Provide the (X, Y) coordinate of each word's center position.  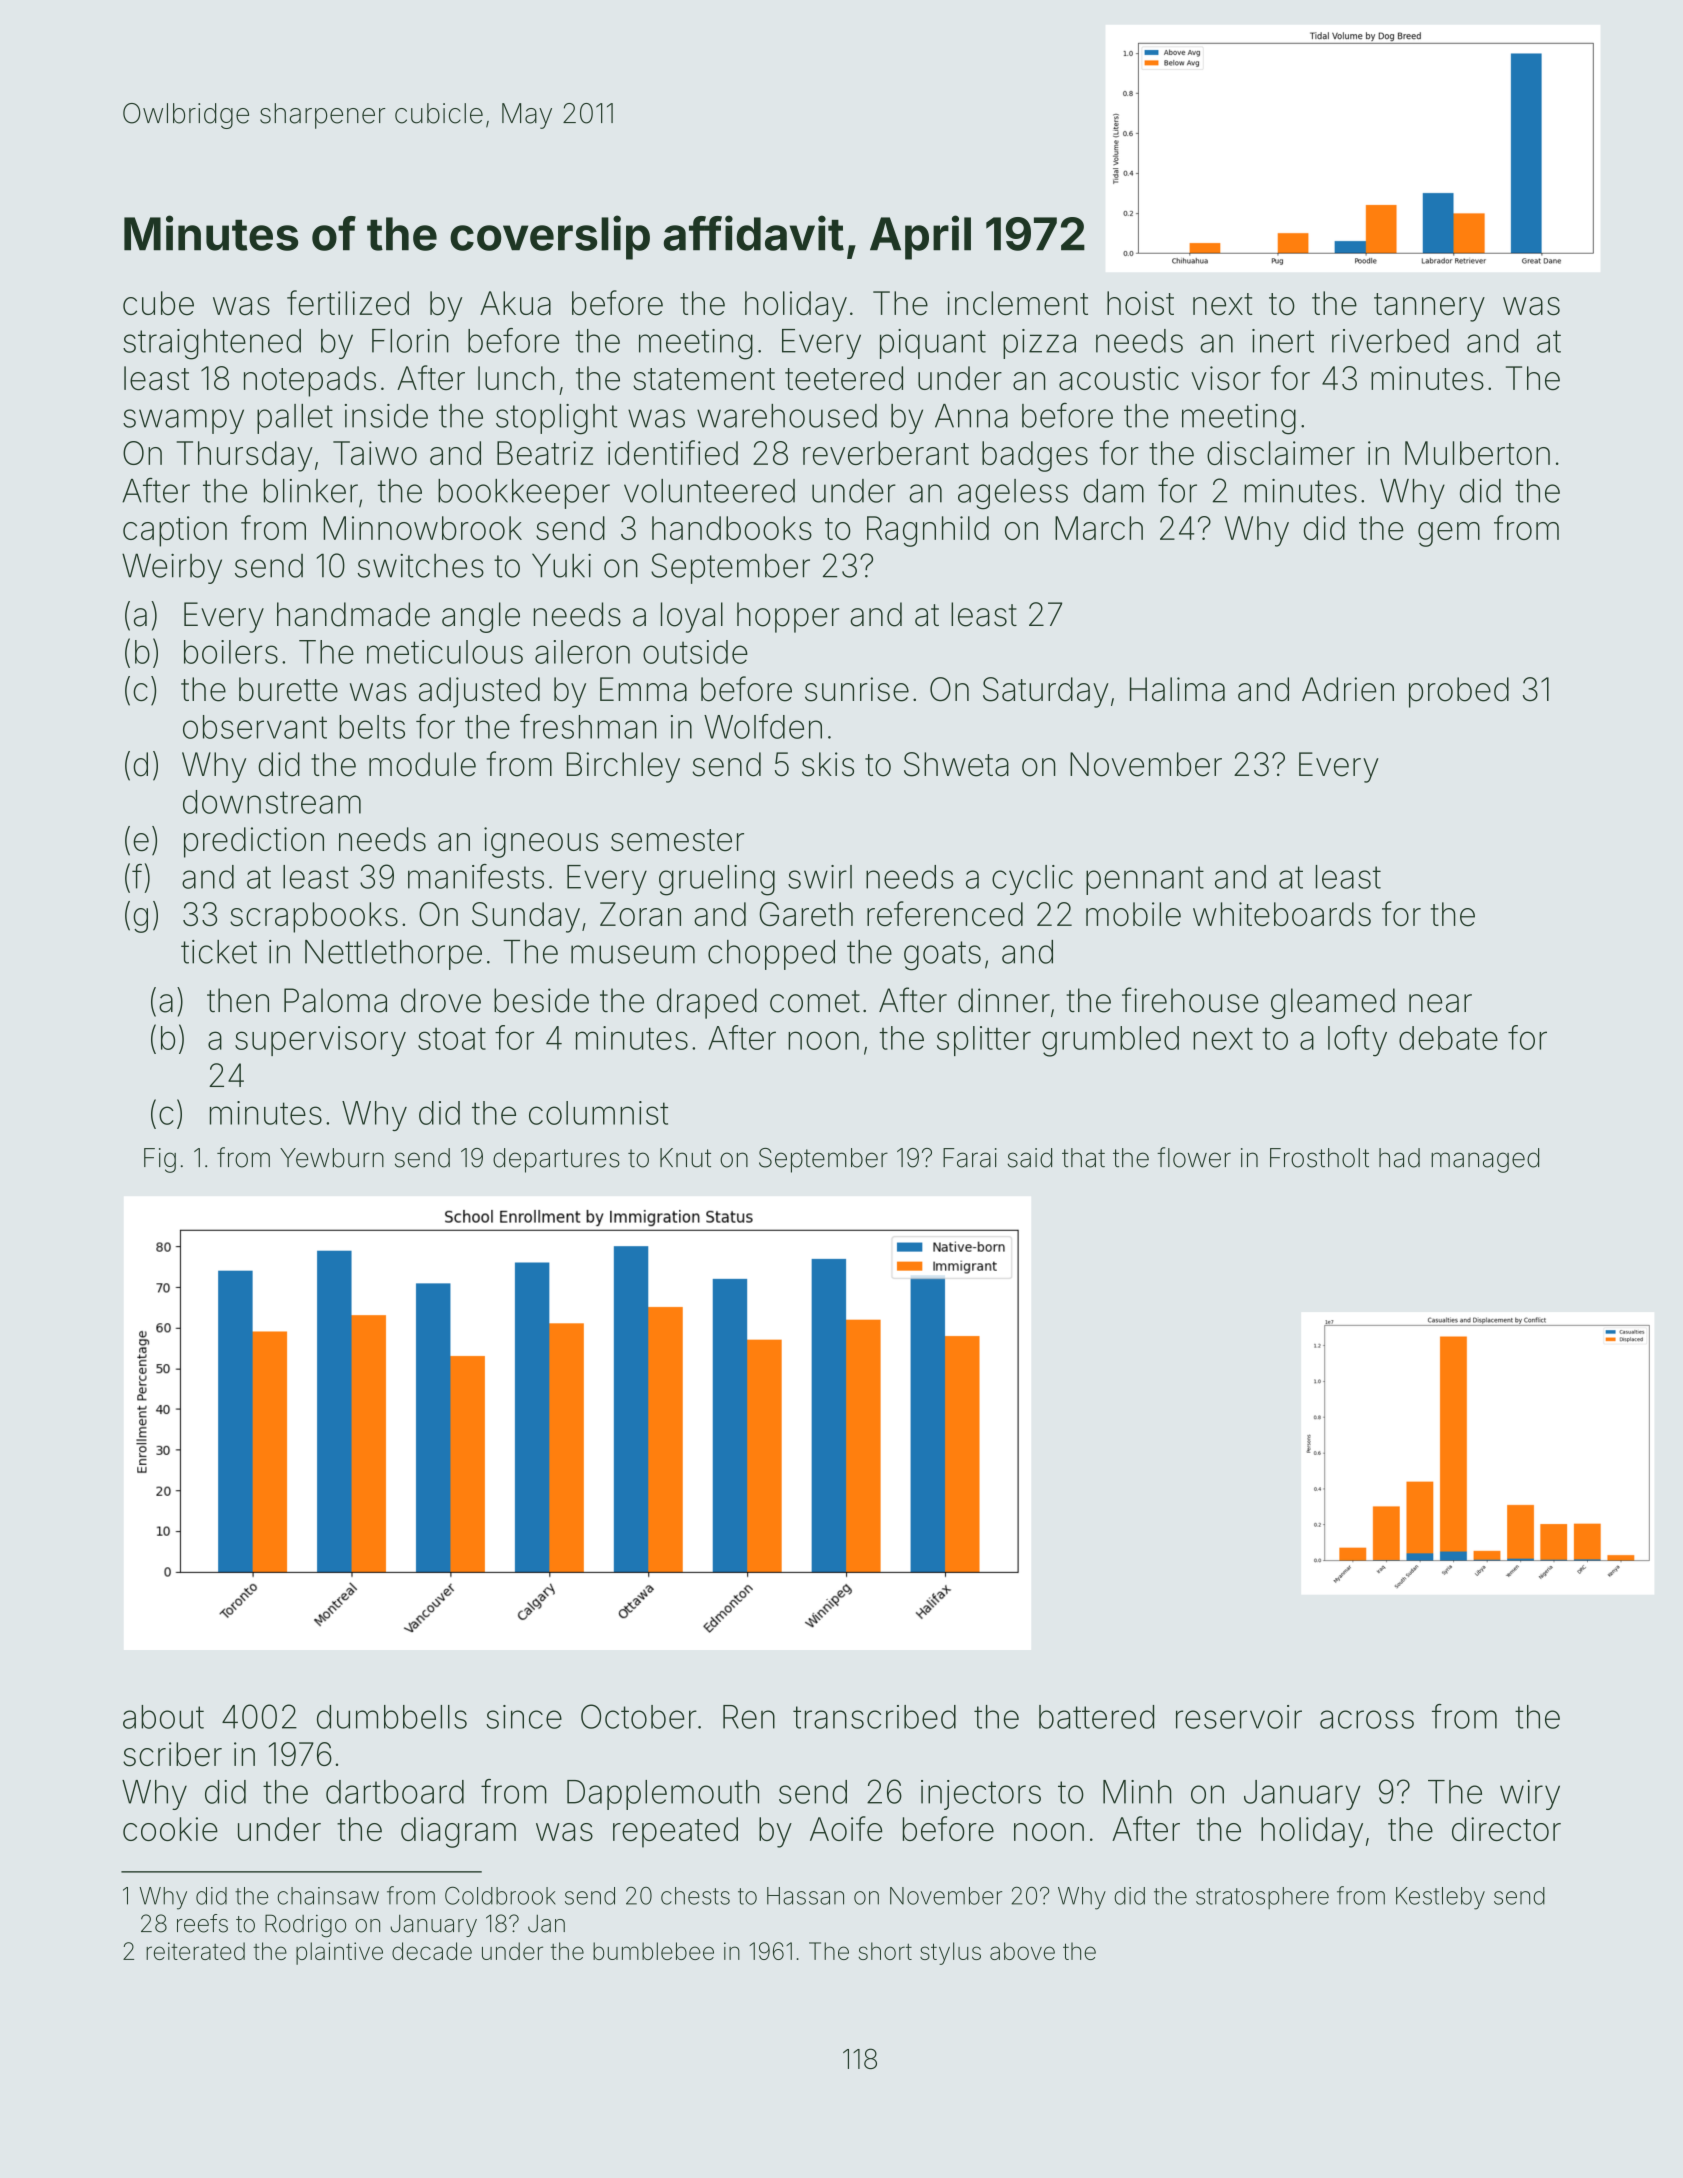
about (163, 1717)
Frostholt (1319, 1158)
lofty (1357, 1041)
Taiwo (375, 453)
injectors (981, 1795)
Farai (970, 1158)
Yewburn (332, 1158)
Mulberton (1477, 453)
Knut (685, 1158)
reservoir (1239, 1717)
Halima (1177, 689)
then (238, 1000)
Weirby (172, 568)
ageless (1013, 494)
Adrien (1348, 689)
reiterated (195, 1951)
